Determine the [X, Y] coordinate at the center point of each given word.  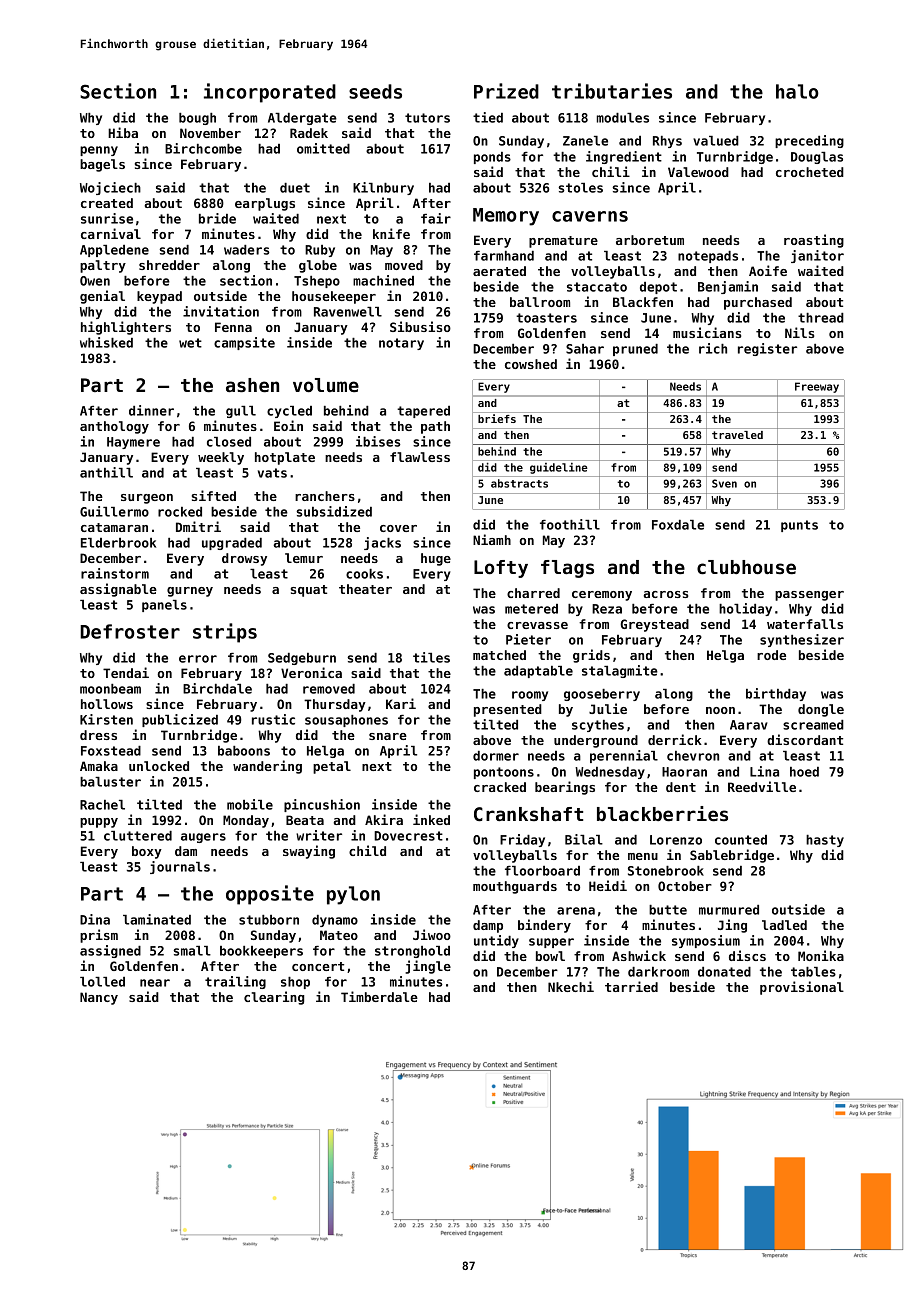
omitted [323, 148]
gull [241, 412]
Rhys [667, 142]
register [767, 349]
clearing [274, 998]
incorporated [270, 93]
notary [401, 344]
